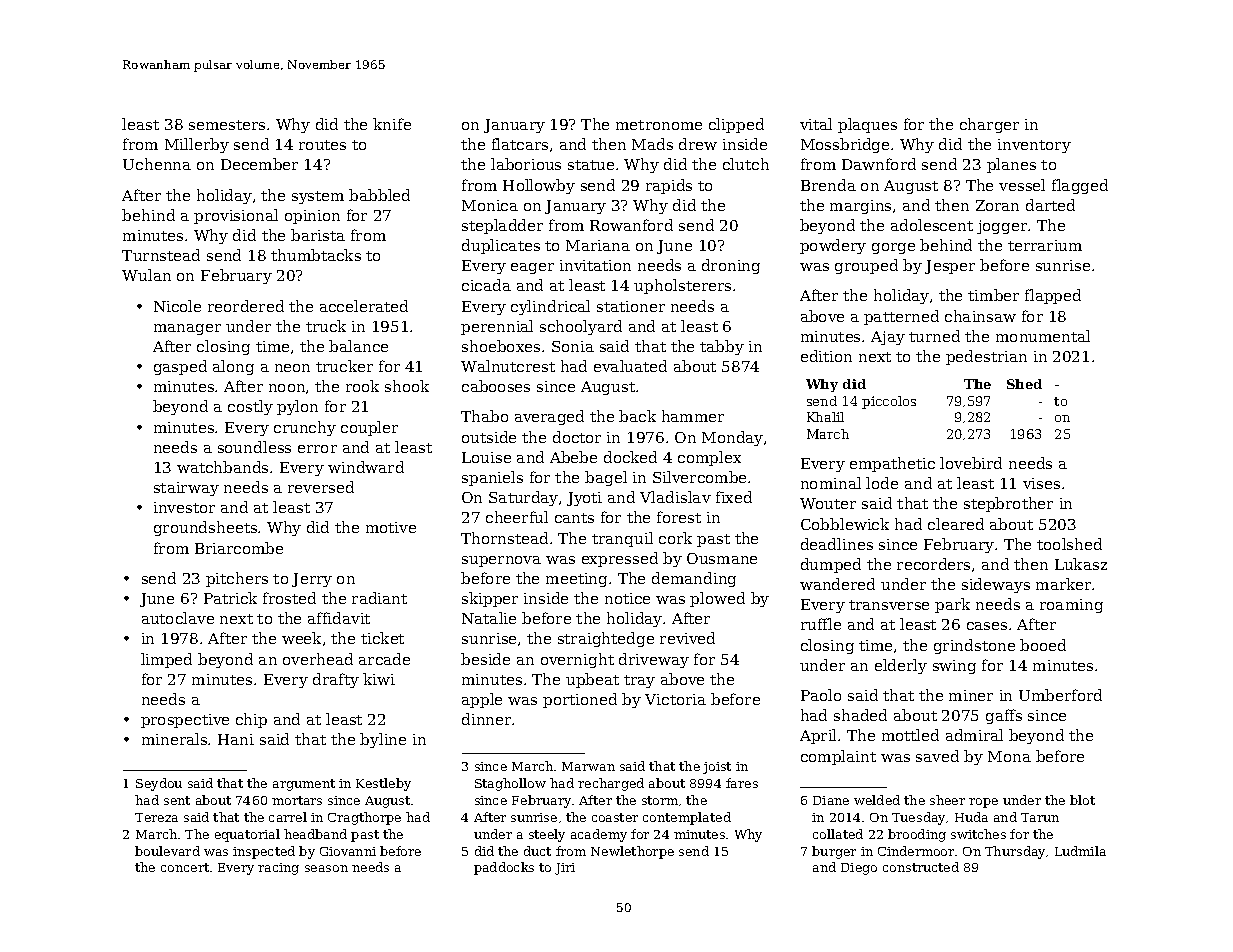 The image size is (1233, 952). What do you see at coordinates (222, 467) in the image?
I see `watchbands` at bounding box center [222, 467].
